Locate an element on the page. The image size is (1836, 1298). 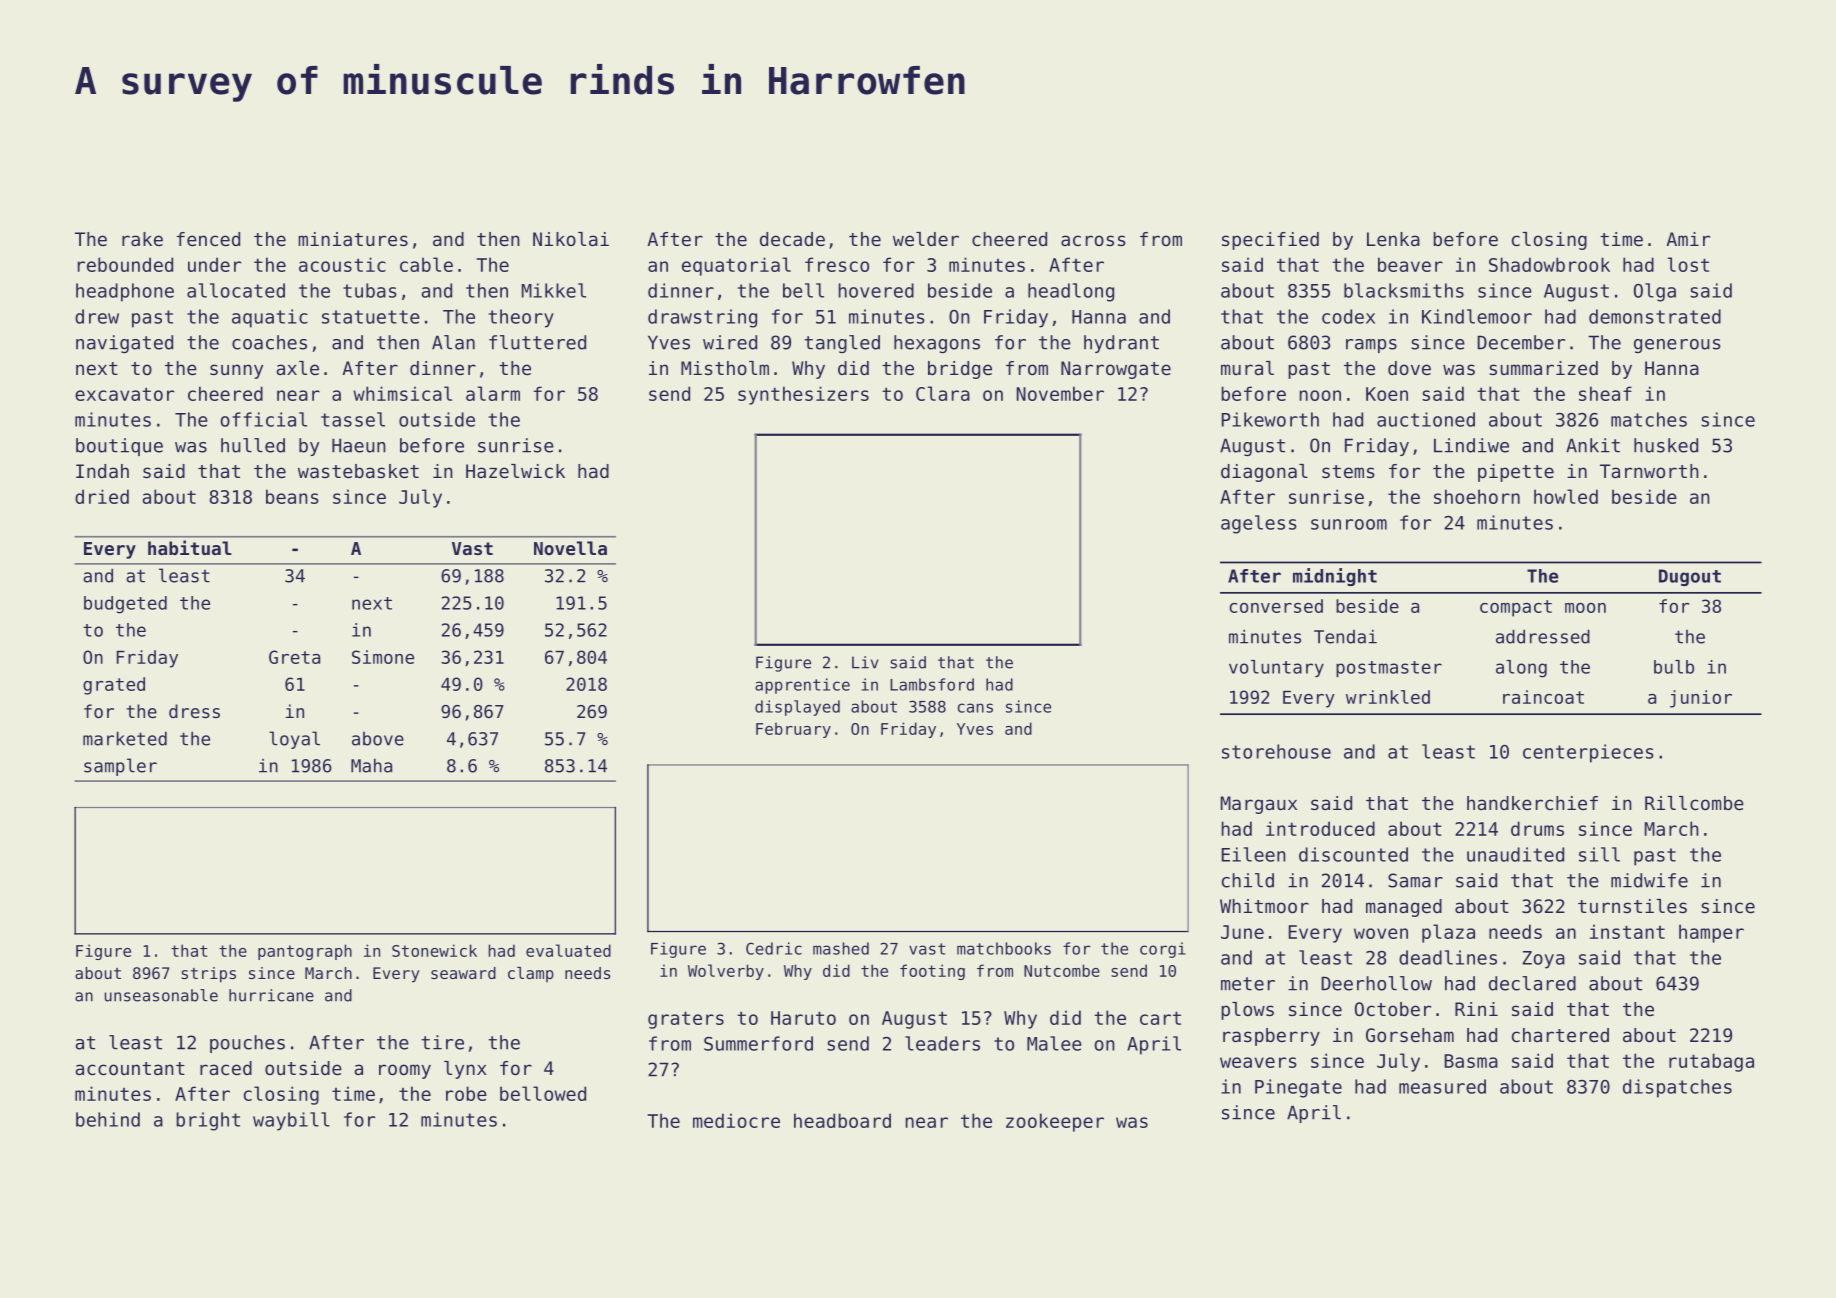
tangled is located at coordinates (842, 344).
